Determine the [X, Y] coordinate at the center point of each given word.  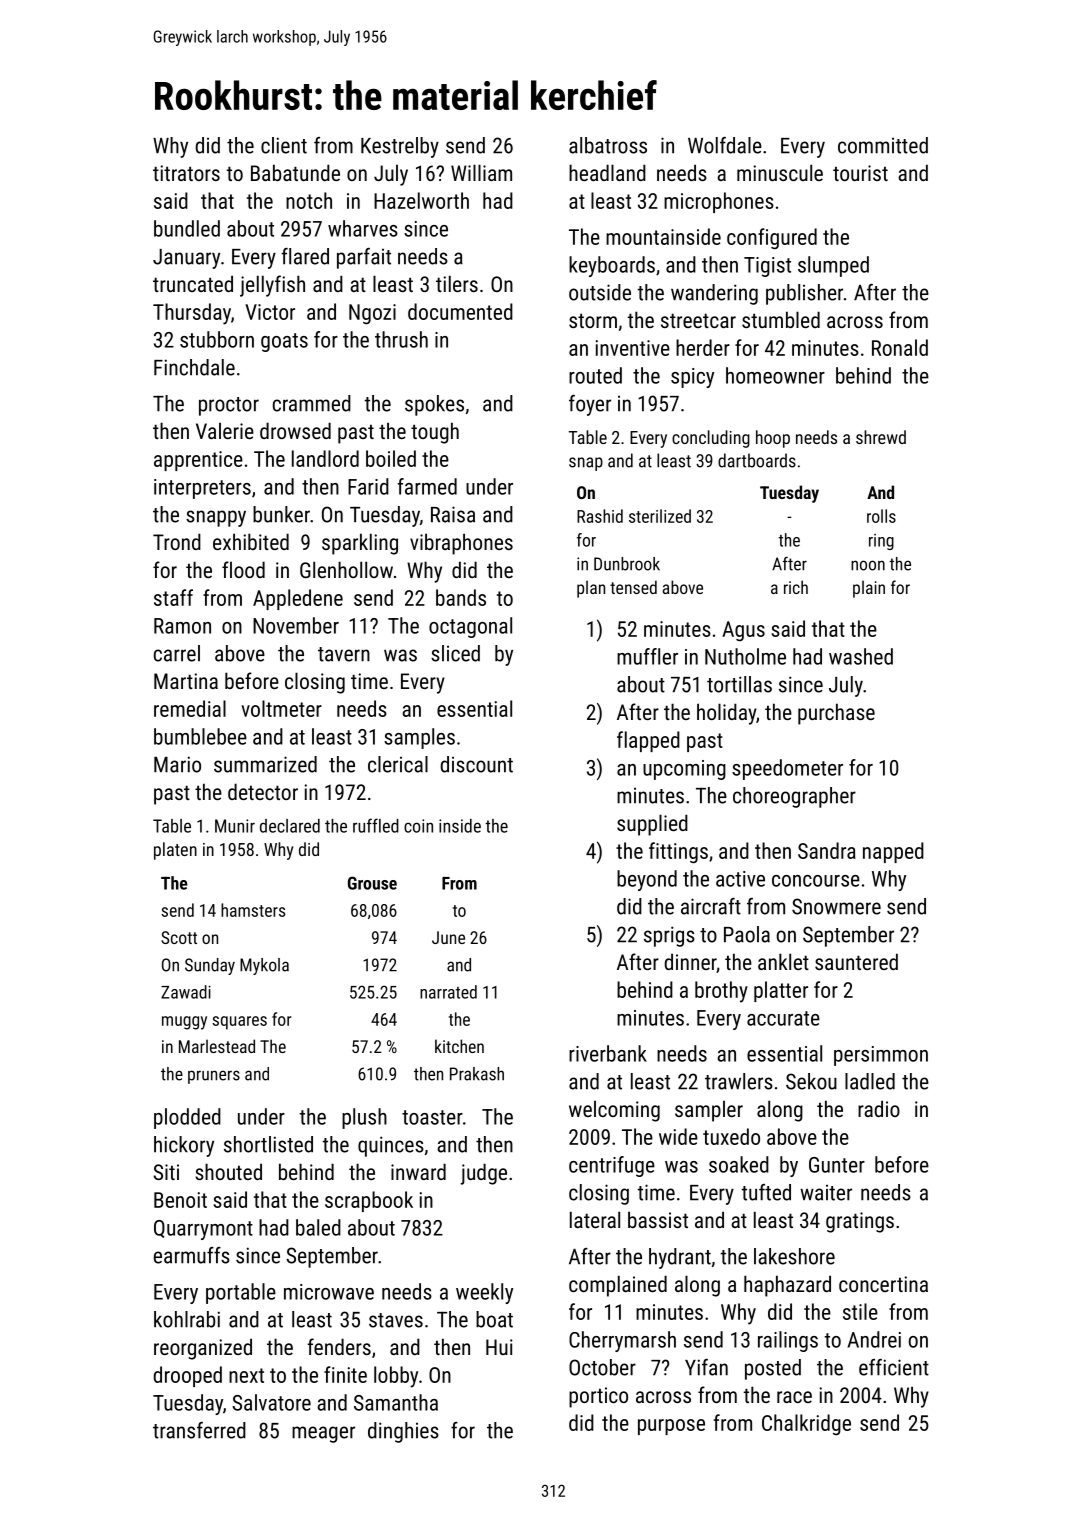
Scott [179, 937]
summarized [265, 764]
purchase [836, 714]
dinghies [403, 1432]
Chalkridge [806, 1424]
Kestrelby [400, 147]
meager [323, 1434]
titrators [186, 173]
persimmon [881, 1056]
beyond [647, 880]
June [448, 937]
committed [883, 145]
